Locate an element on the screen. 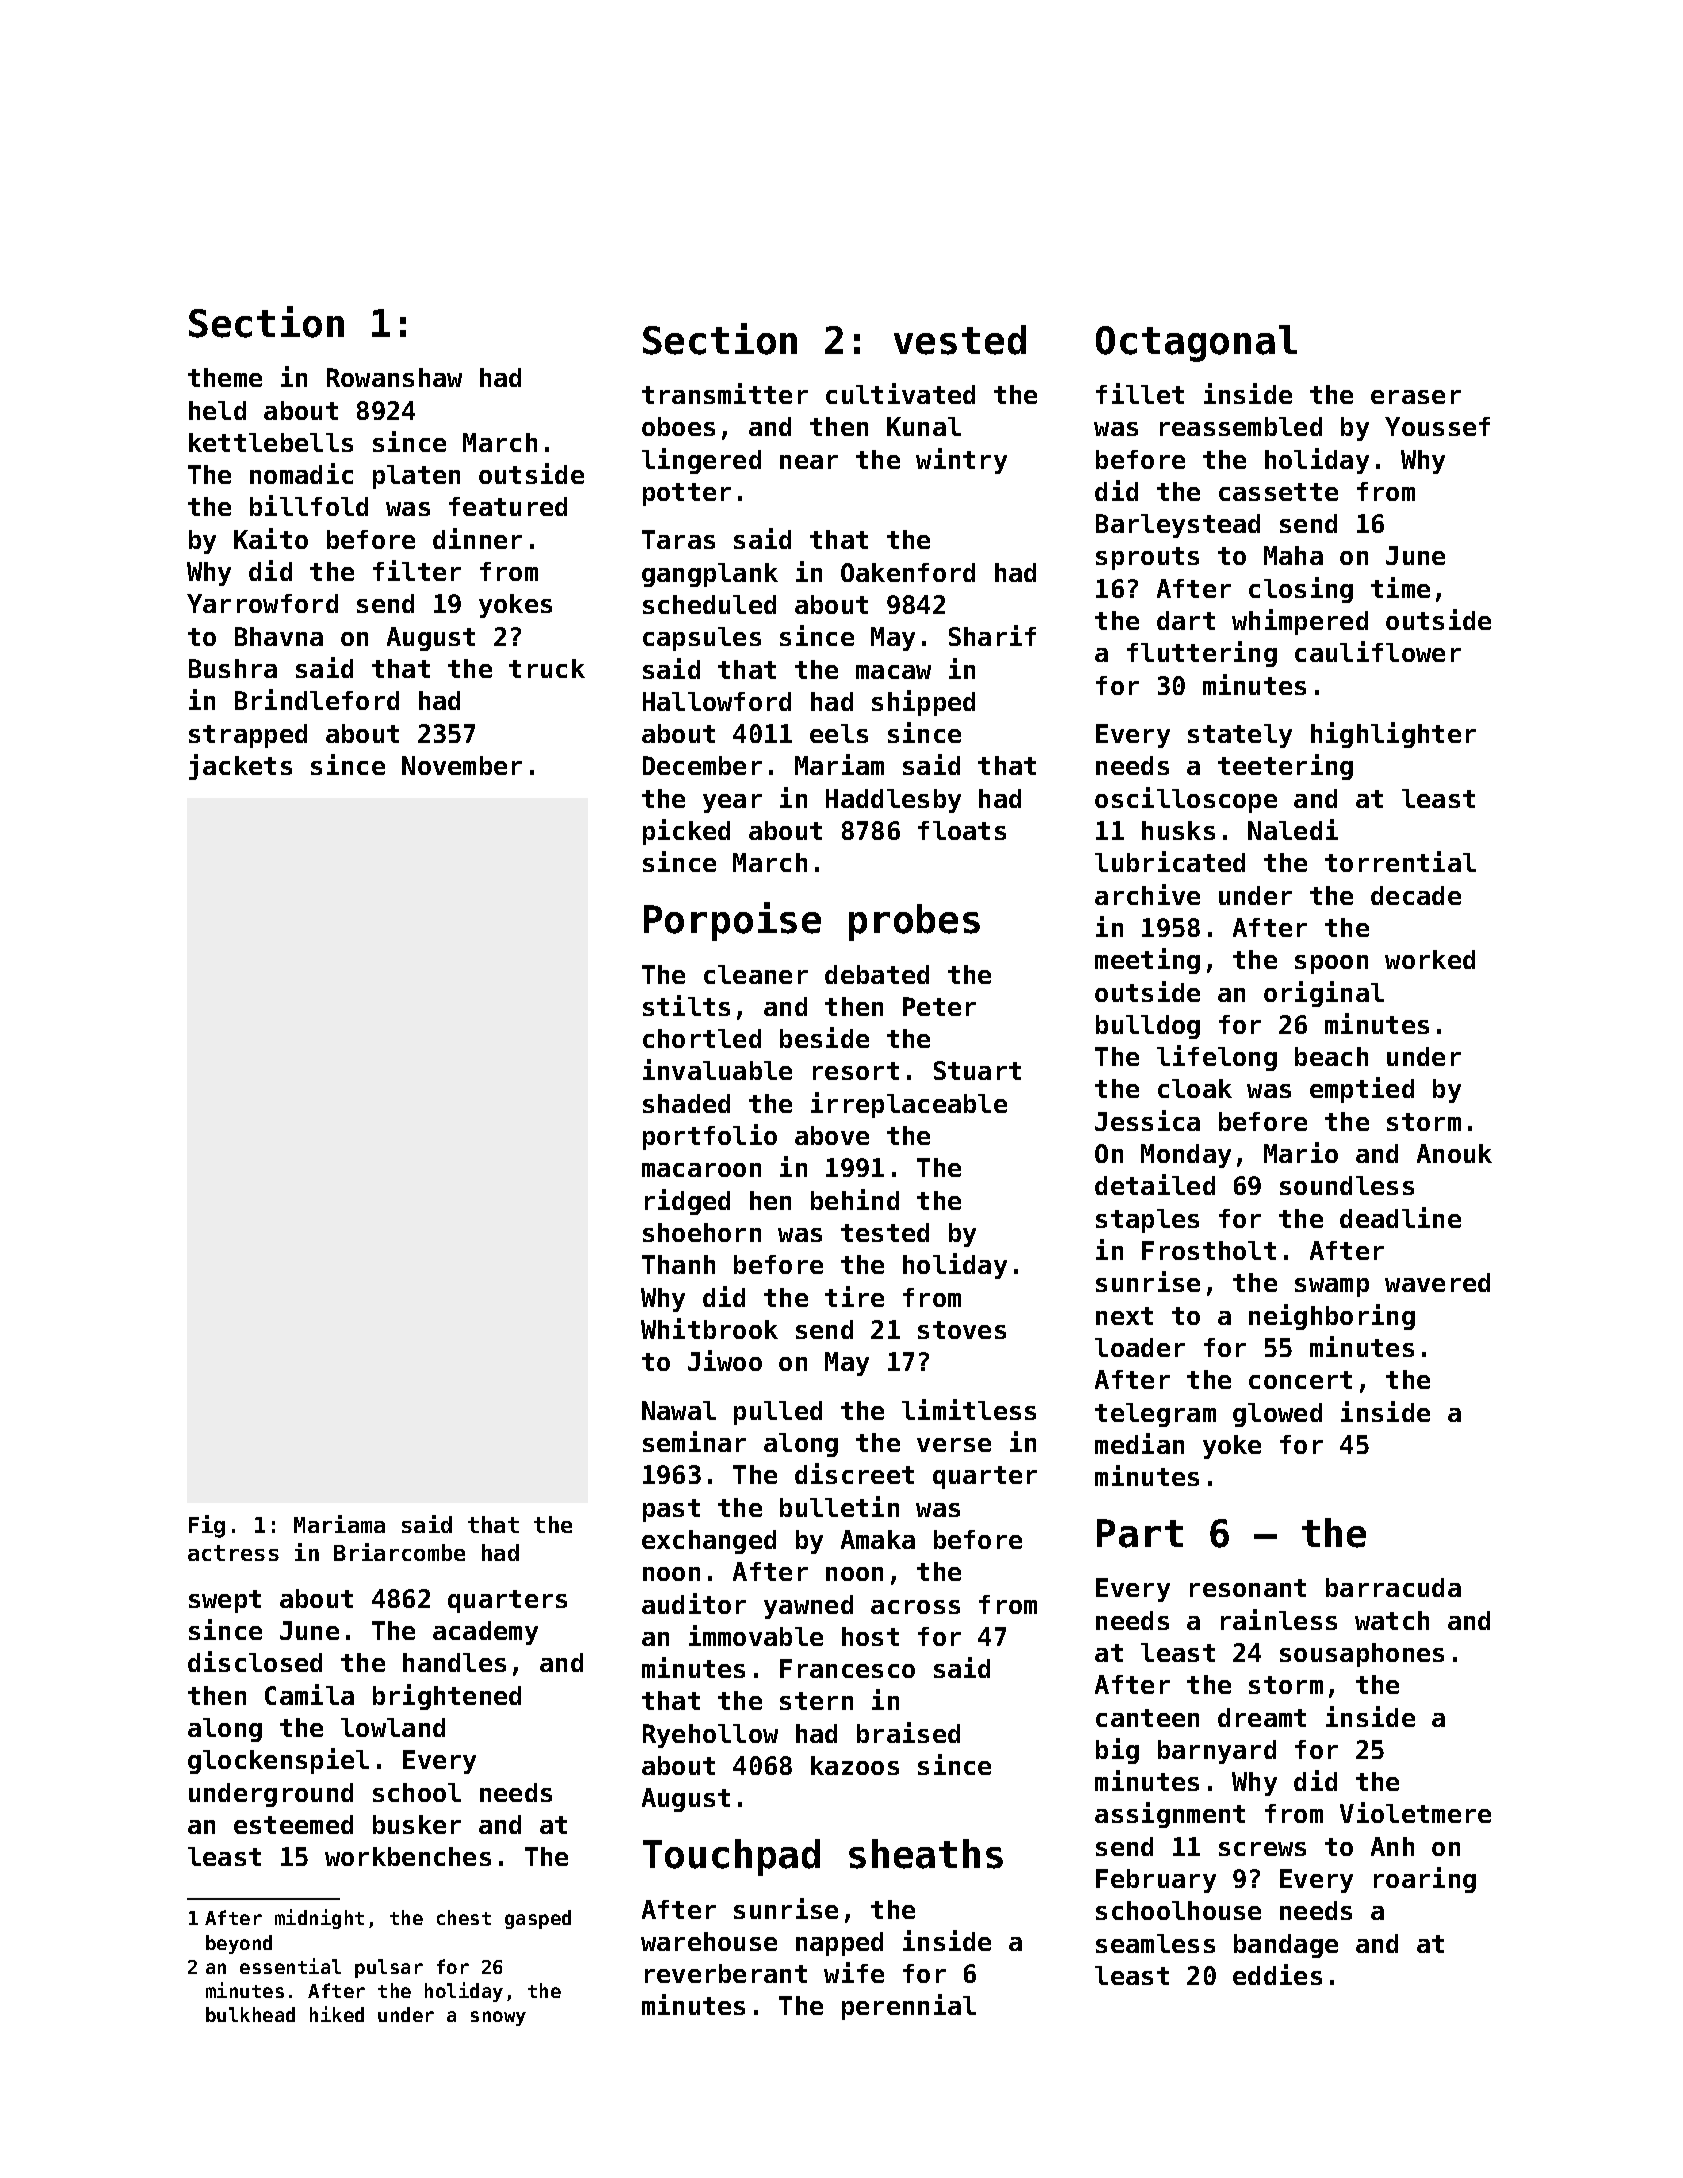 The image size is (1683, 2178). auditor is located at coordinates (694, 1603).
